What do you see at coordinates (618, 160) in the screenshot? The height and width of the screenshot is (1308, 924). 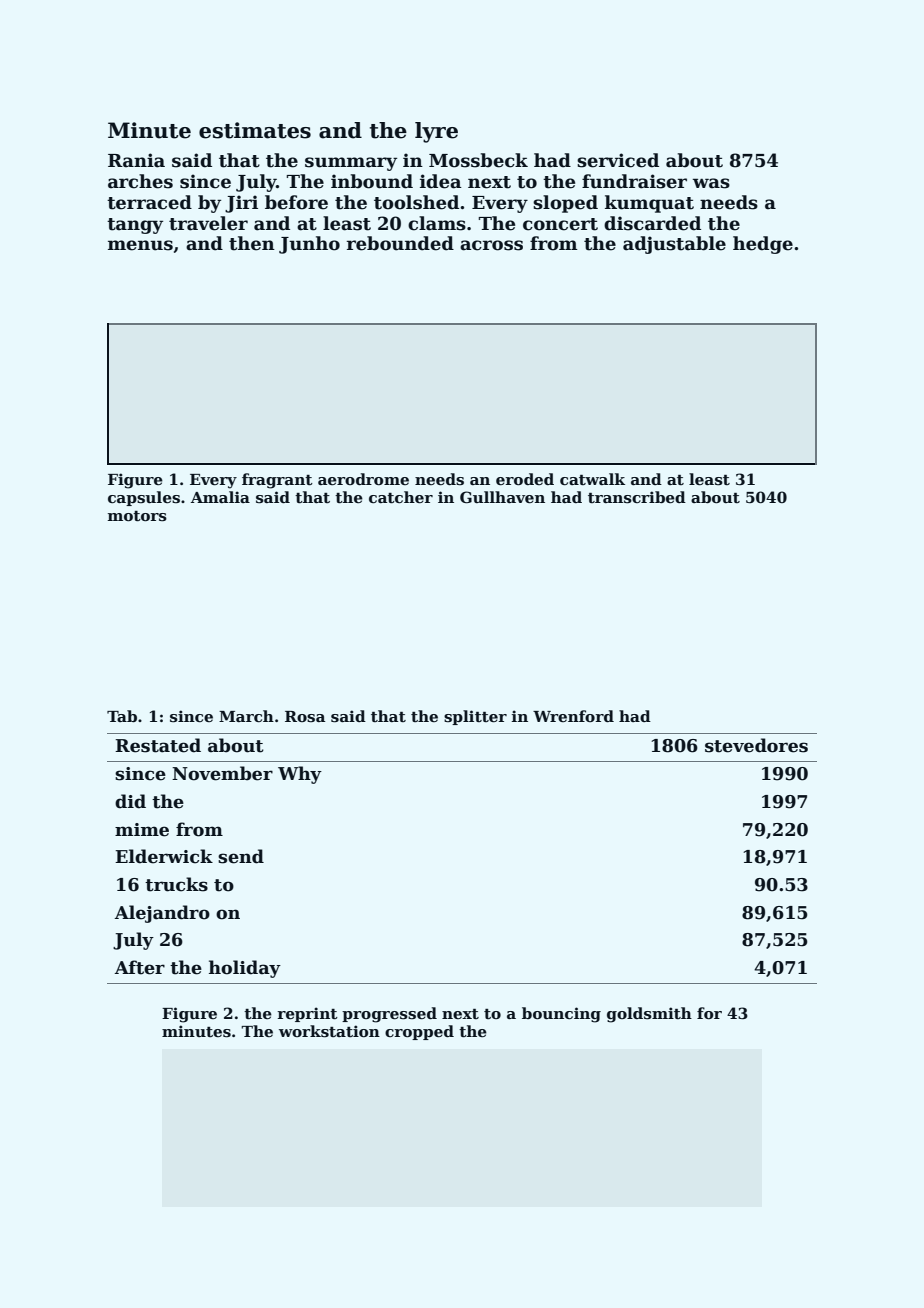 I see `serviced` at bounding box center [618, 160].
